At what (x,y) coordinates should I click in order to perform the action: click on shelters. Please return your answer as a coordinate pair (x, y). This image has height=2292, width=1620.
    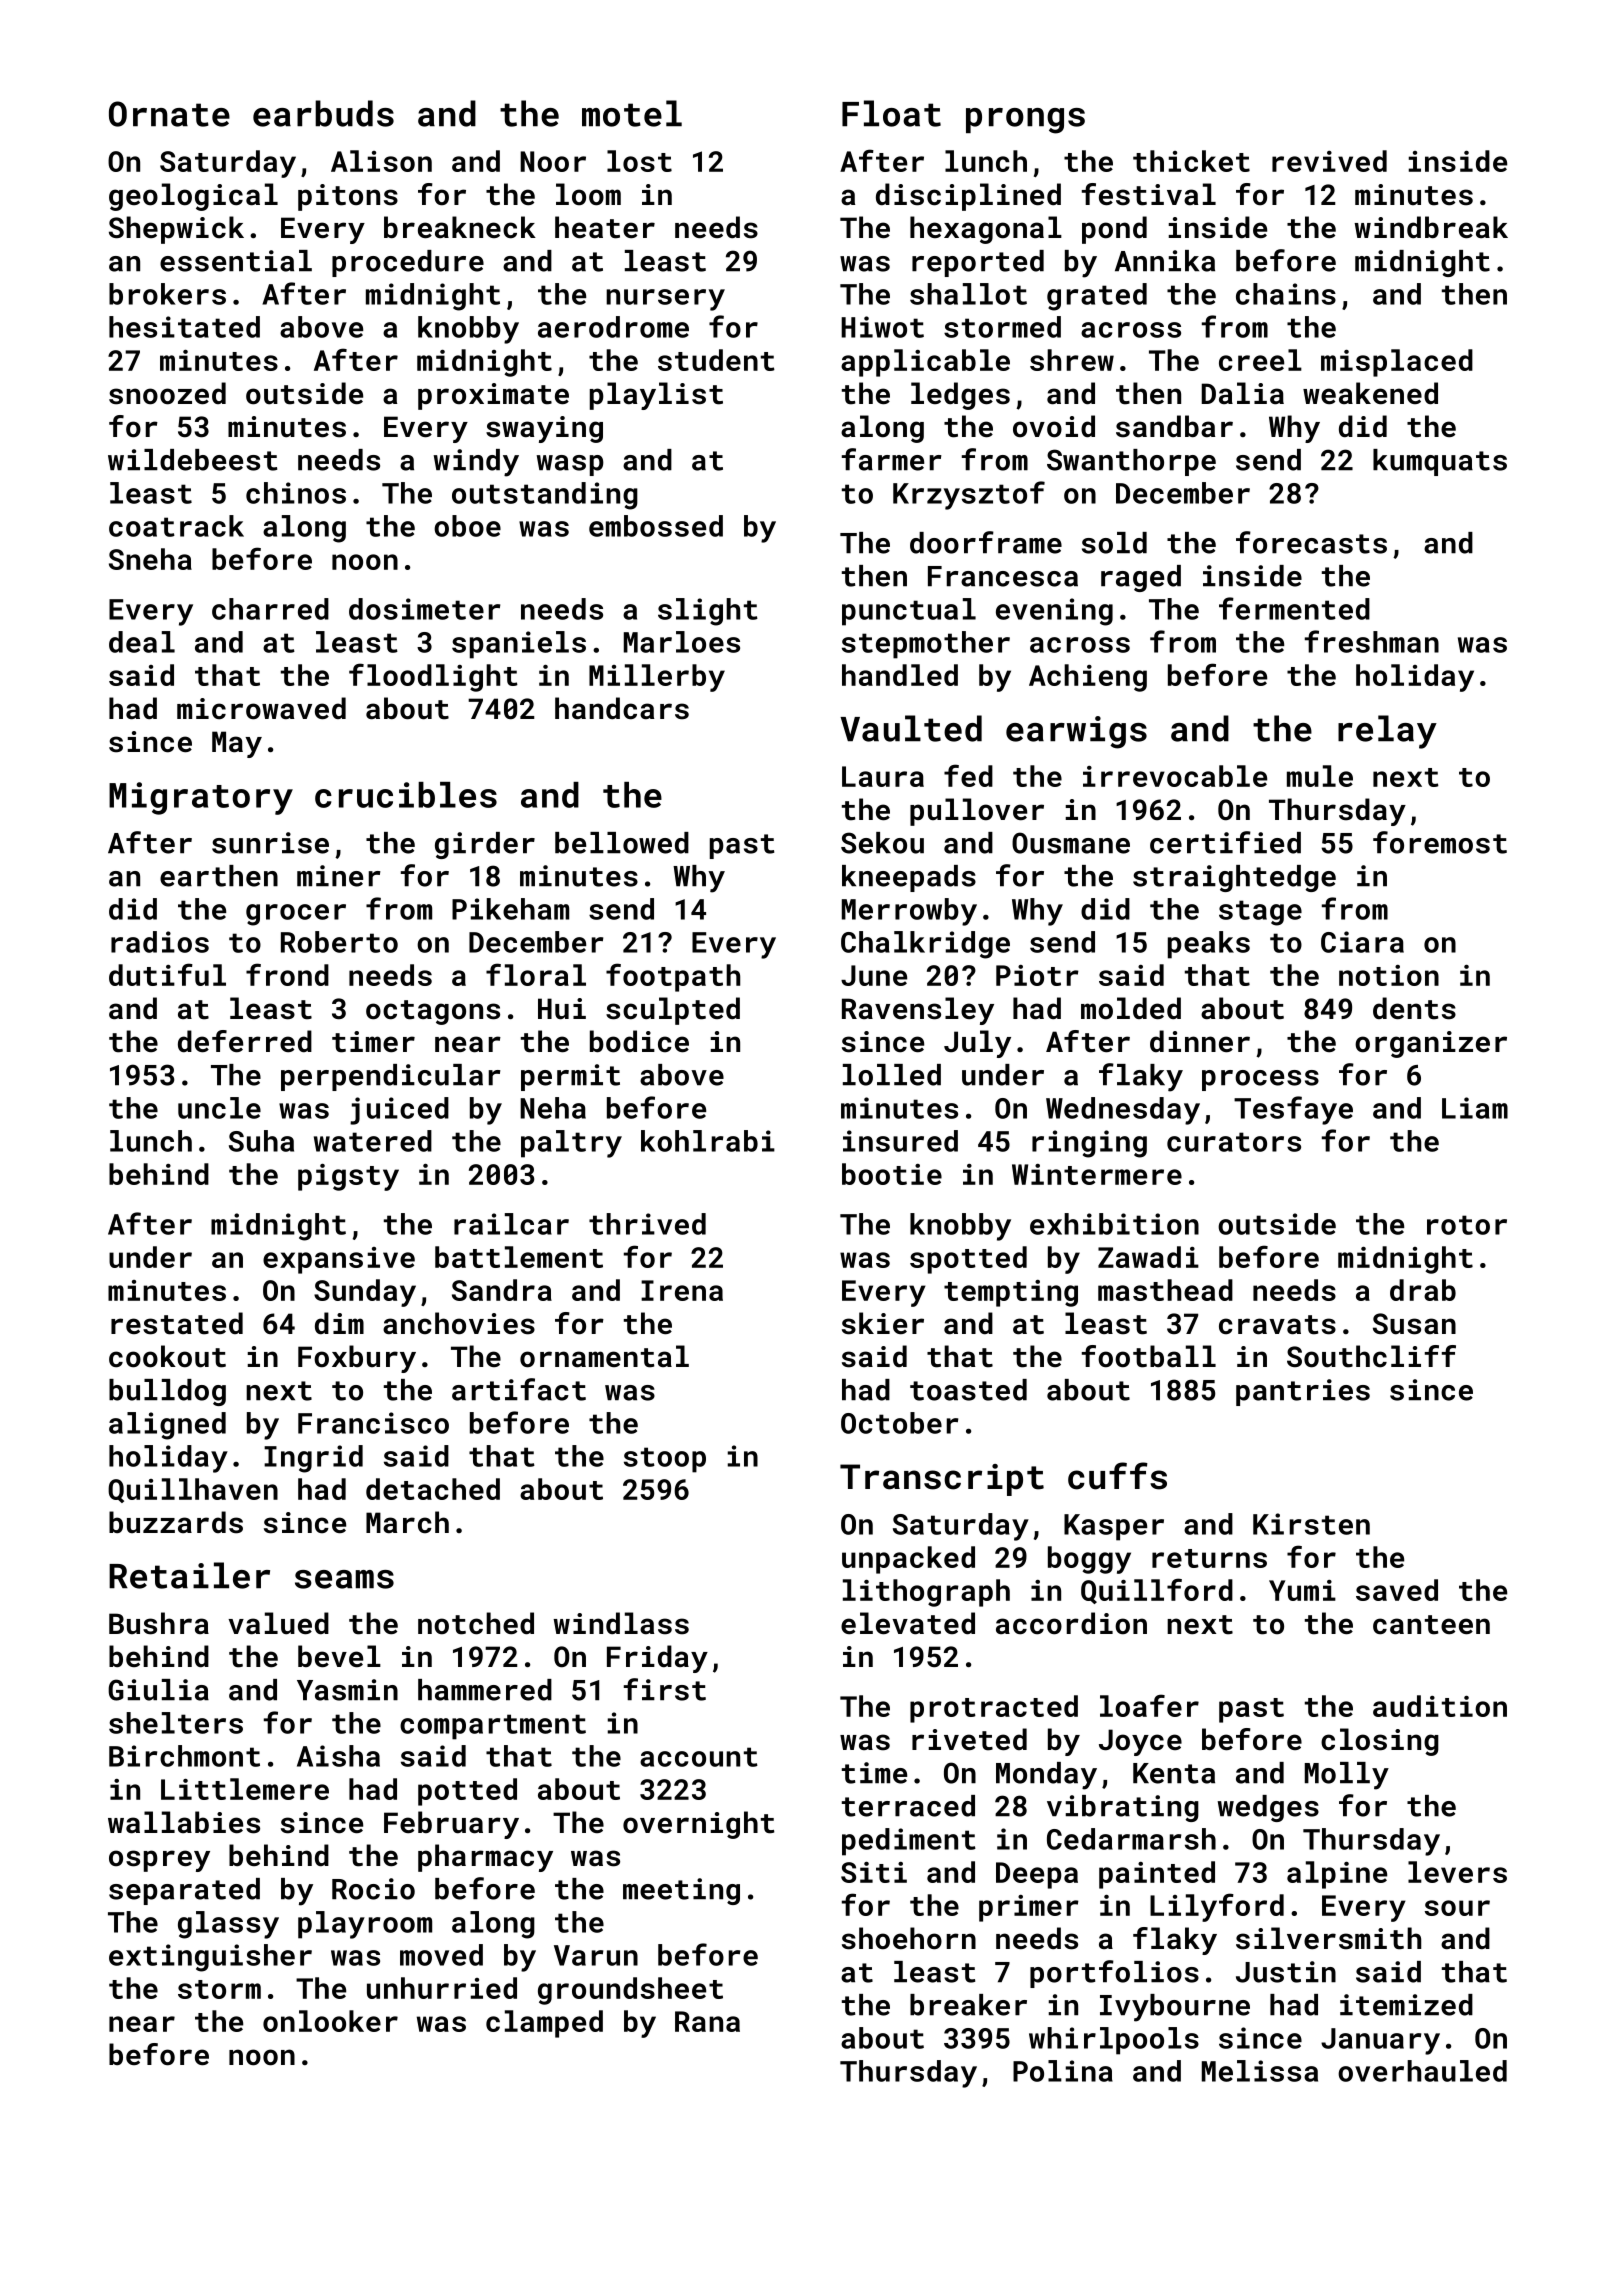
    Looking at the image, I should click on (176, 1723).
